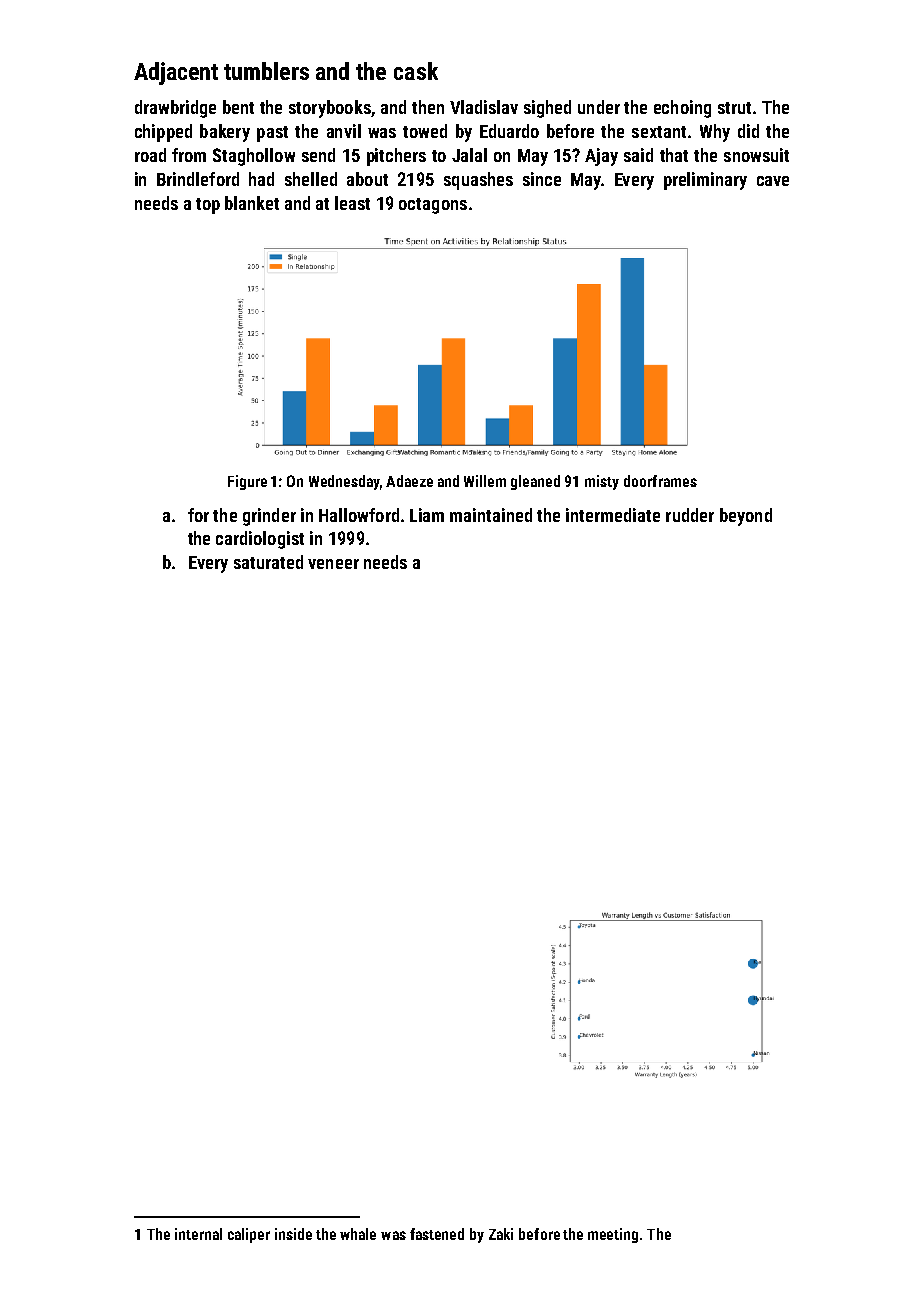 The width and height of the screenshot is (924, 1311). Describe the element at coordinates (247, 482) in the screenshot. I see `Figure` at that location.
